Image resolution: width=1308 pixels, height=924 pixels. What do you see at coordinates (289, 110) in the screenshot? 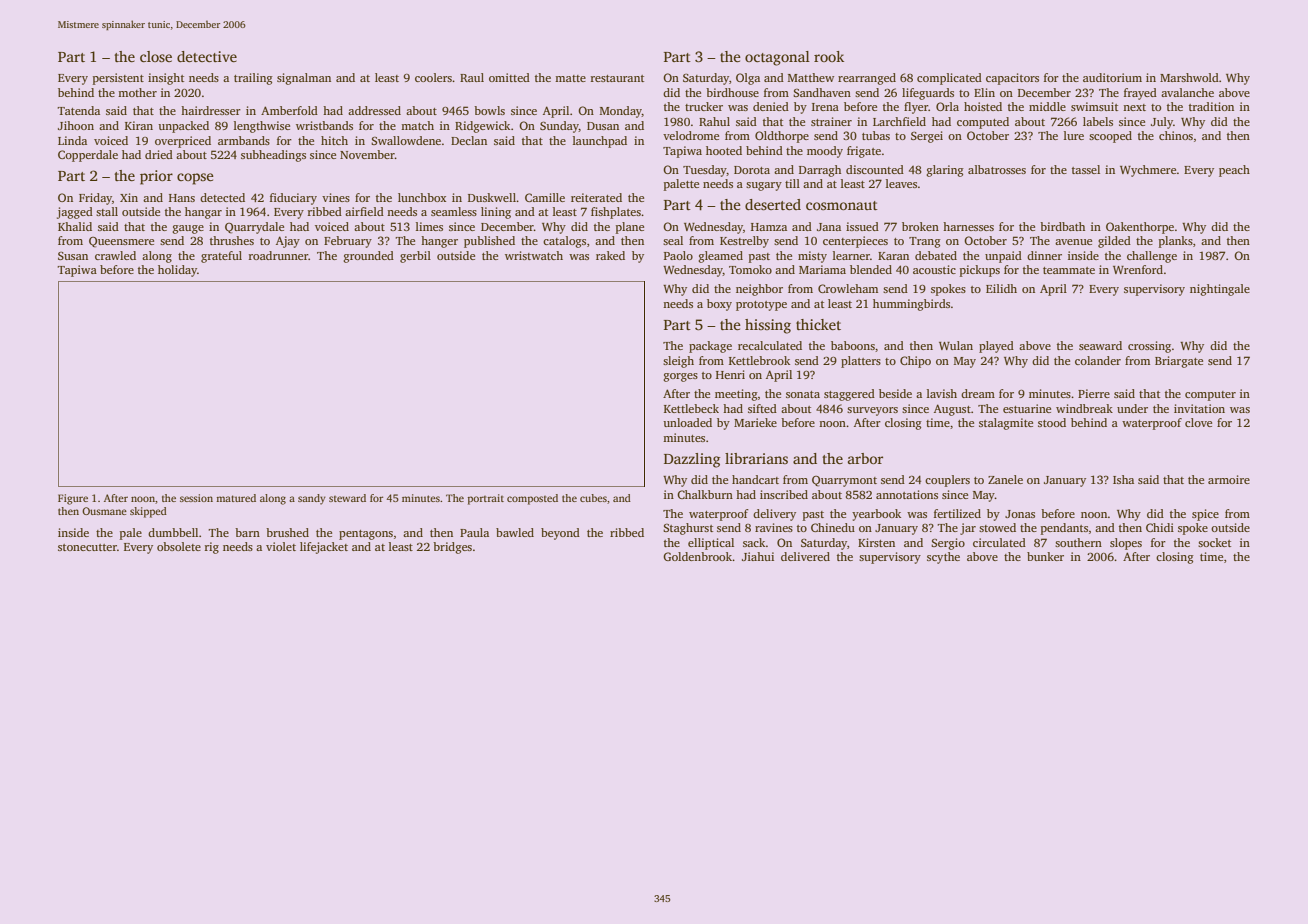
I see `Amberfold` at bounding box center [289, 110].
